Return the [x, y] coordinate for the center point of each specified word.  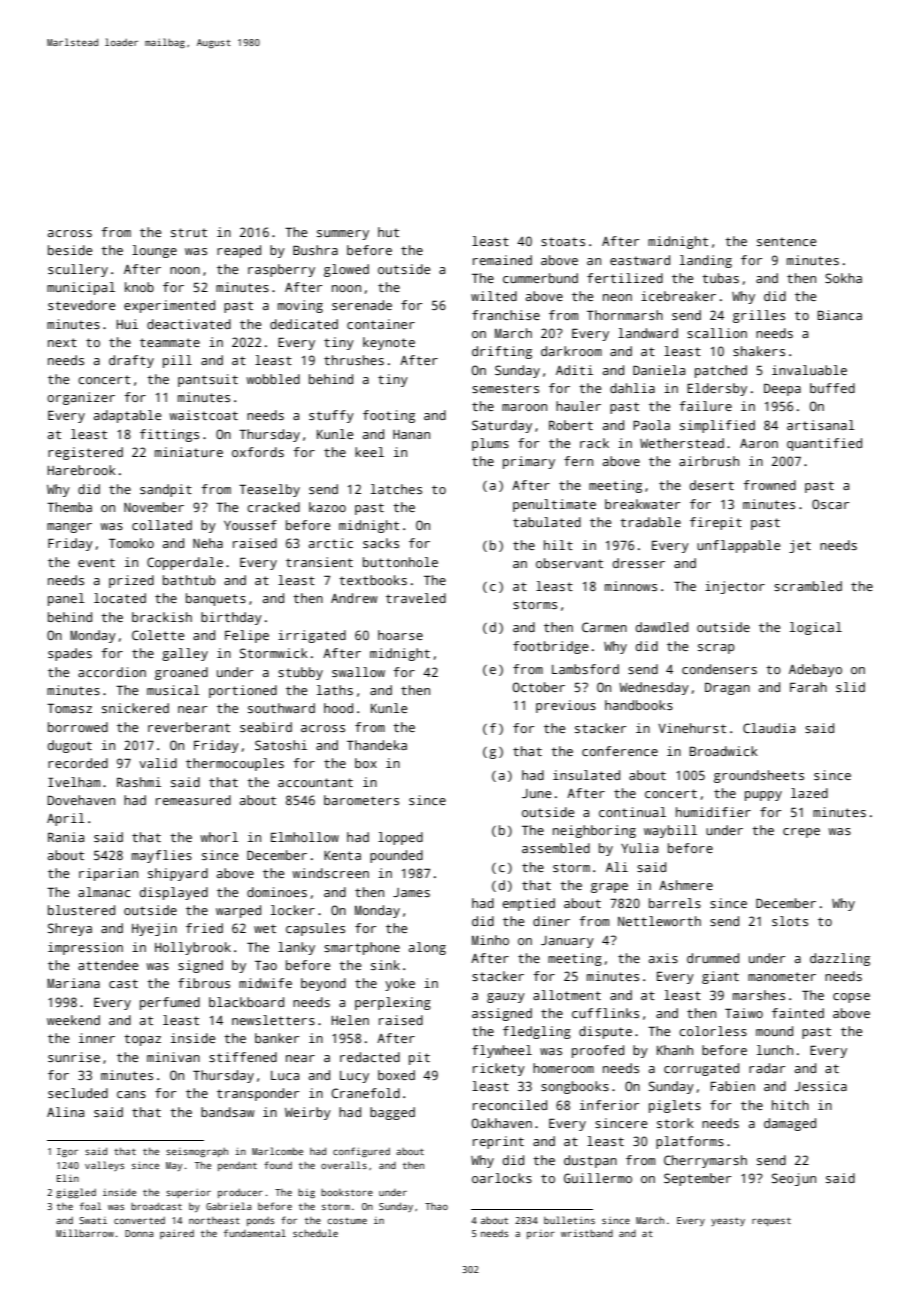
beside [70, 250]
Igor [67, 1153]
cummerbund [540, 278]
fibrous [204, 983]
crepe [801, 833]
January [567, 942]
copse [851, 998]
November [154, 507]
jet [800, 546]
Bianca [839, 315]
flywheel [502, 1051]
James [411, 892]
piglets [675, 1106]
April [66, 819]
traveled [416, 598]
